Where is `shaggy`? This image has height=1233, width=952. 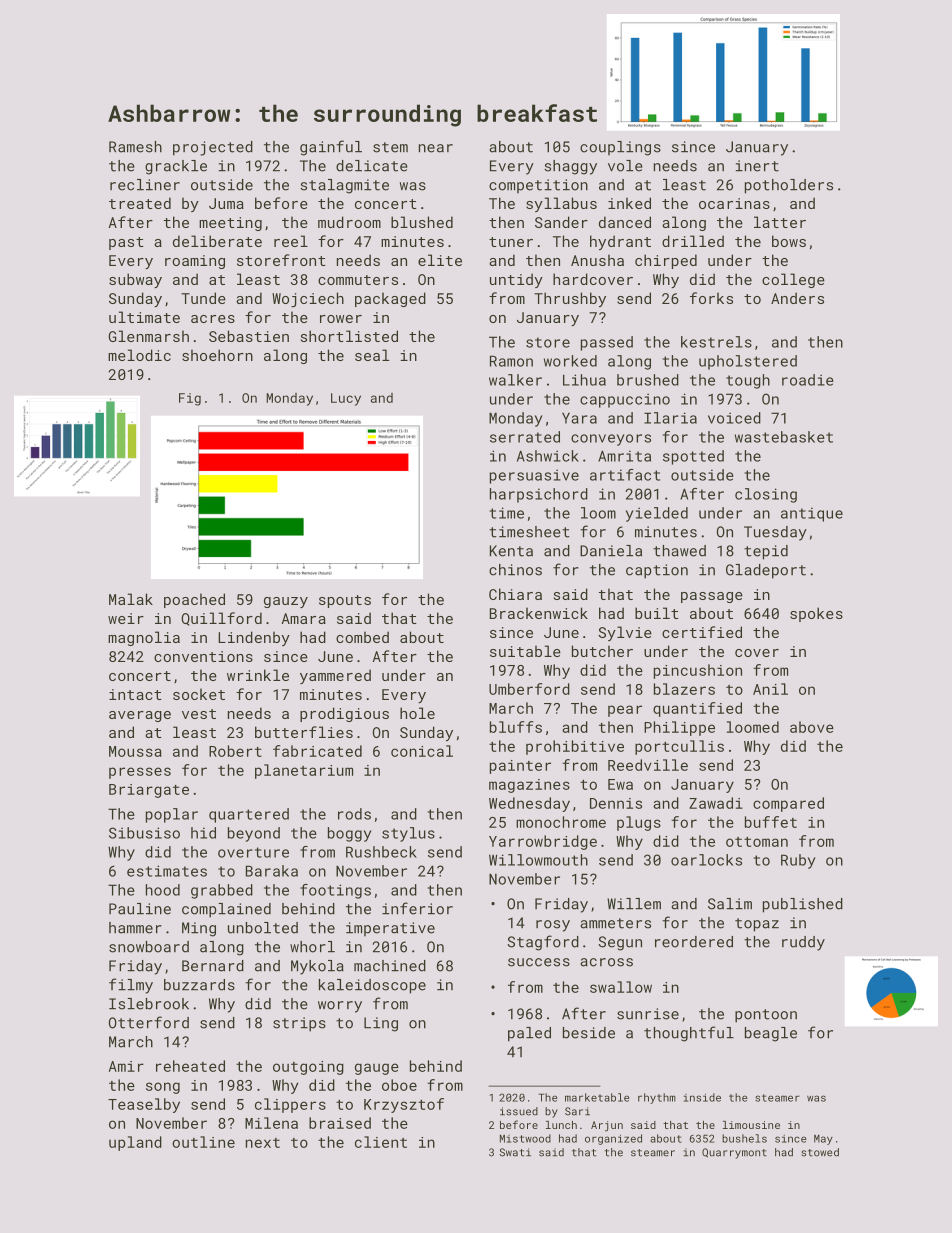 shaggy is located at coordinates (570, 167).
